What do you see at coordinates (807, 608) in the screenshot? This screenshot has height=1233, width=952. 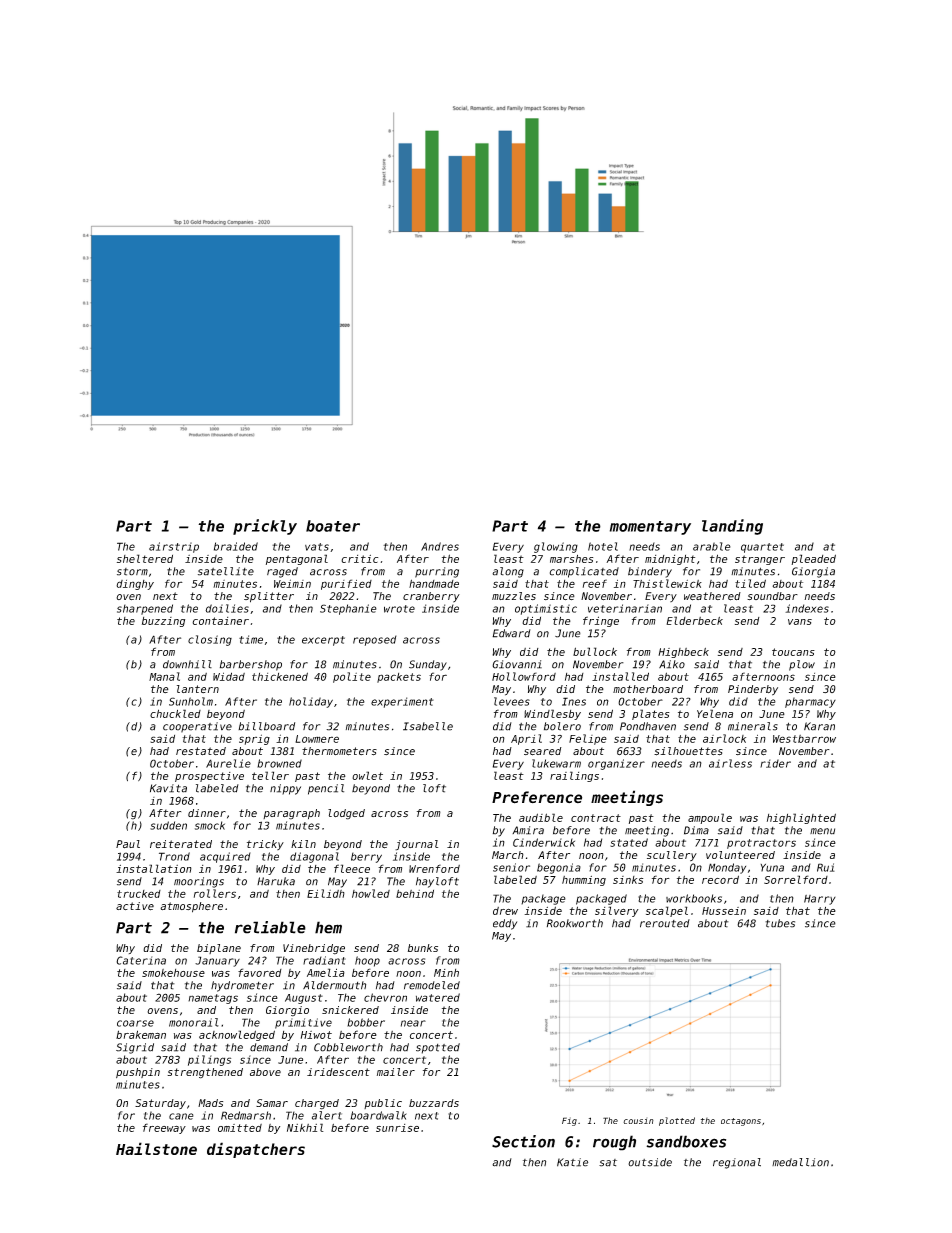 I see `indexes` at bounding box center [807, 608].
